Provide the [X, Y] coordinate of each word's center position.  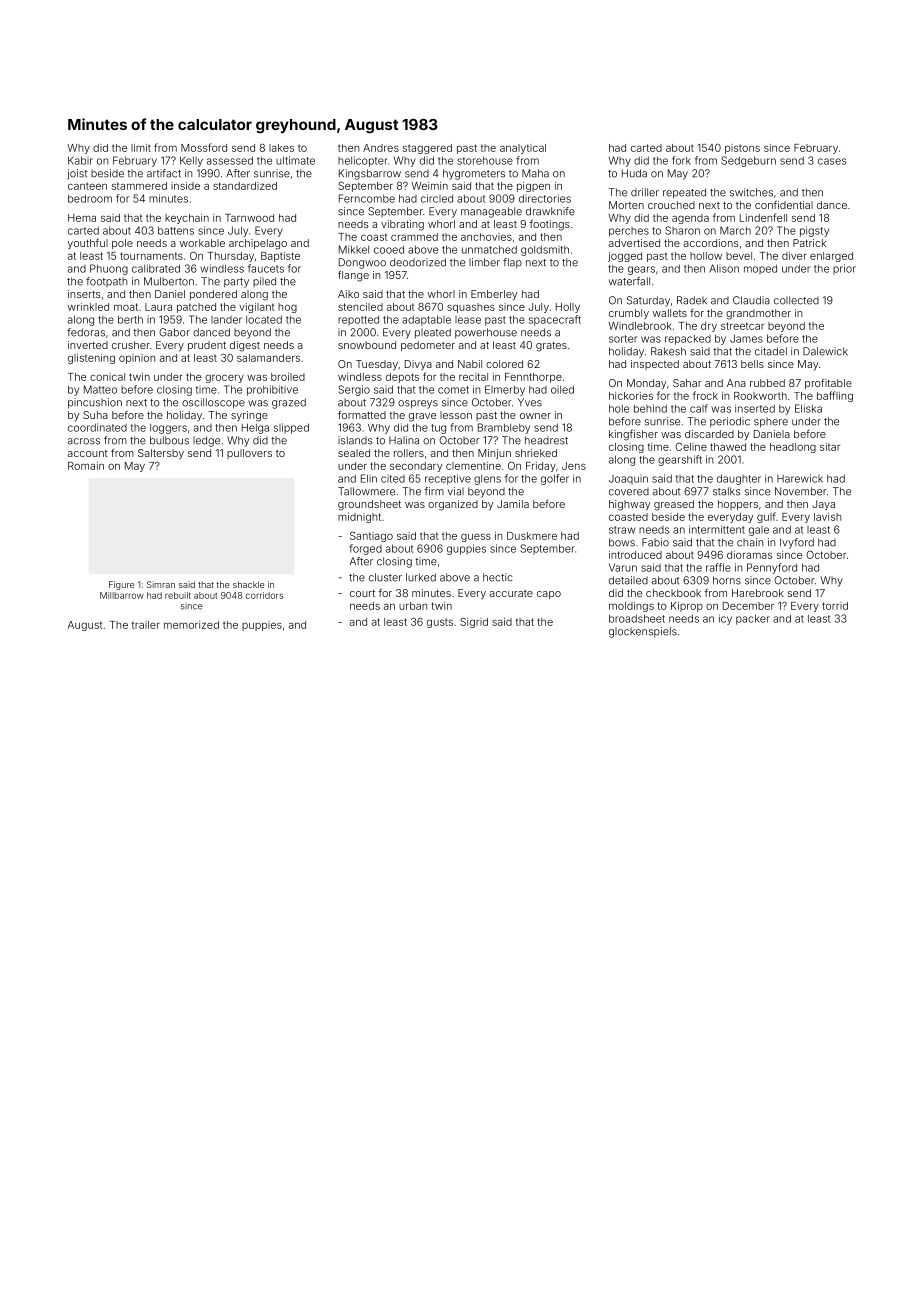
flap [512, 263]
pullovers [249, 454]
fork [681, 160]
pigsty [814, 231]
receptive [448, 479]
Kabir [80, 160]
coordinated [97, 427]
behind [650, 408]
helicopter [363, 161]
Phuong [109, 269]
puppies [262, 626]
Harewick [800, 478]
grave [422, 417]
